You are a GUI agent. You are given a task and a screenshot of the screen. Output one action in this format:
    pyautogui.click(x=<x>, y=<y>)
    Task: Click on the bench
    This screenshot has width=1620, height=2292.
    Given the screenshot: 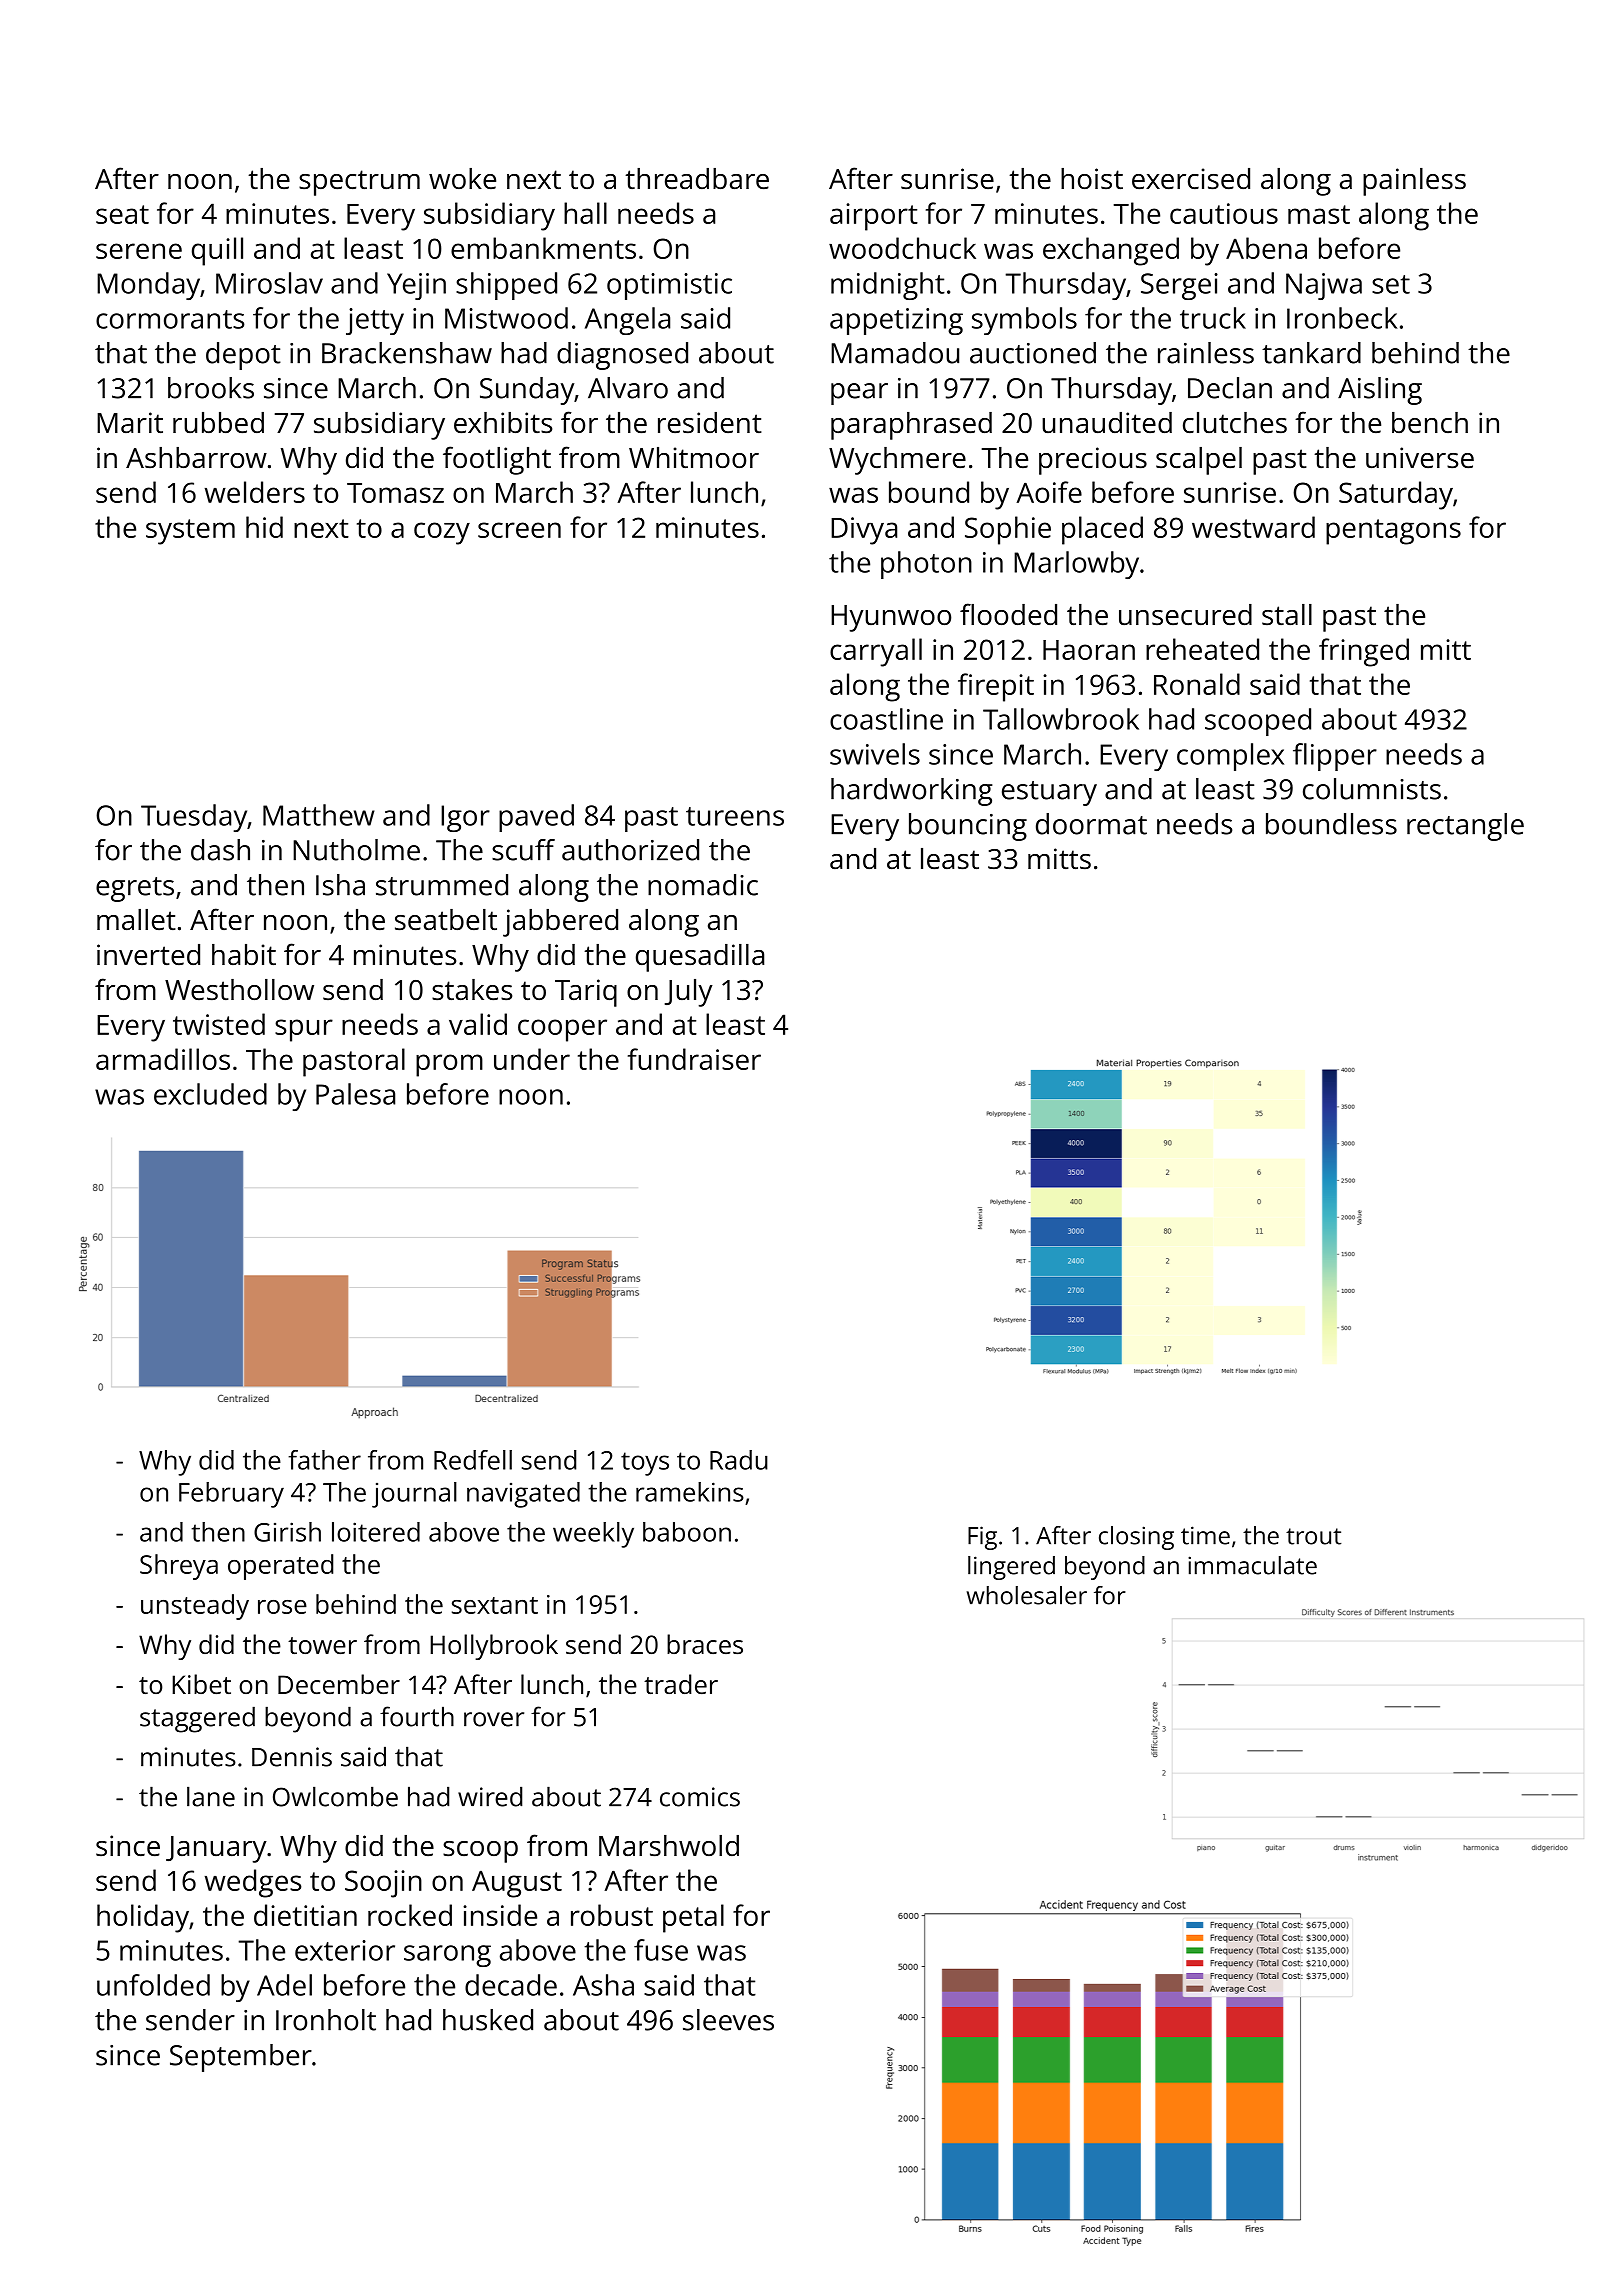 What is the action you would take?
    pyautogui.click(x=1430, y=423)
